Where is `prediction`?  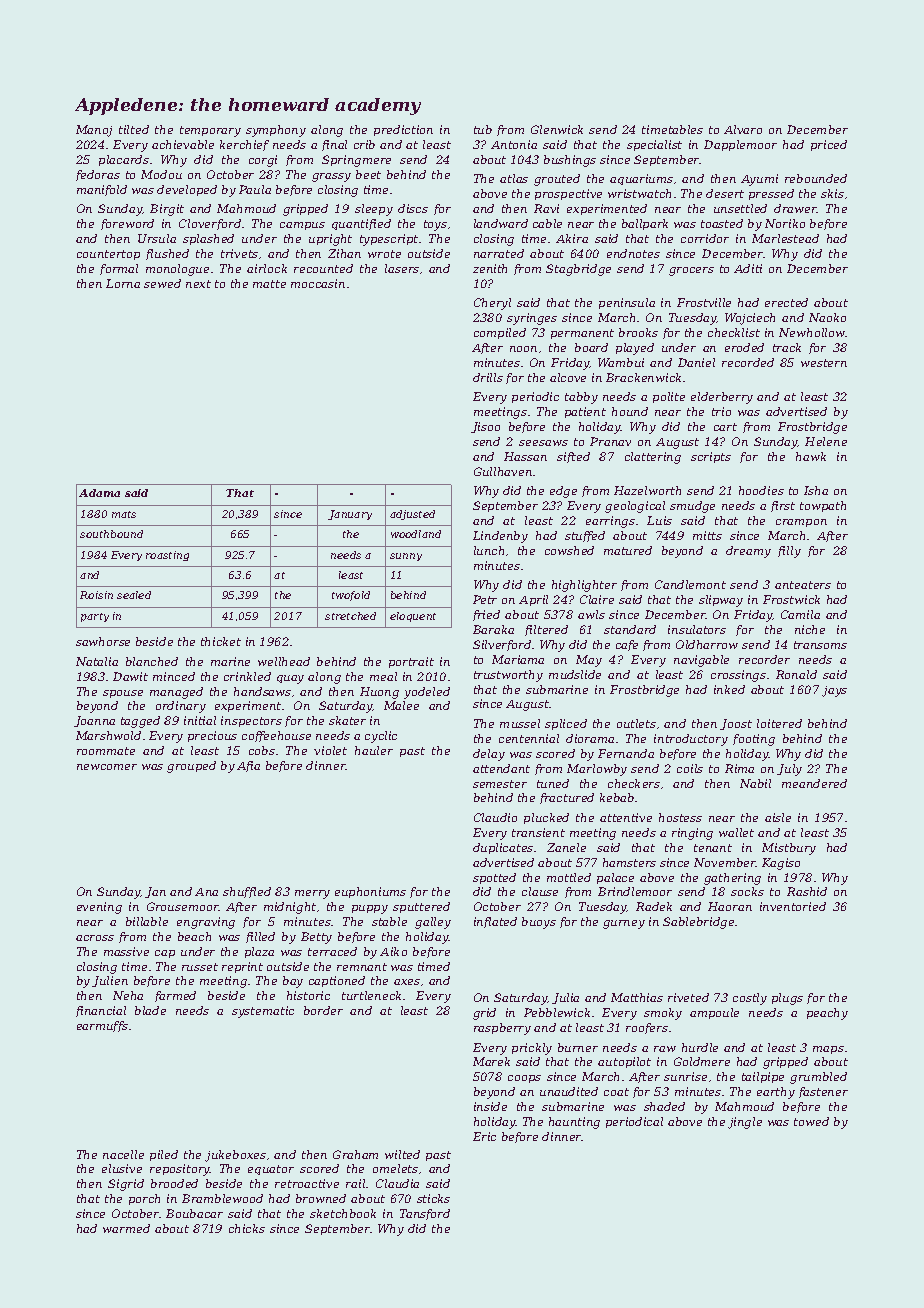 prediction is located at coordinates (403, 130).
